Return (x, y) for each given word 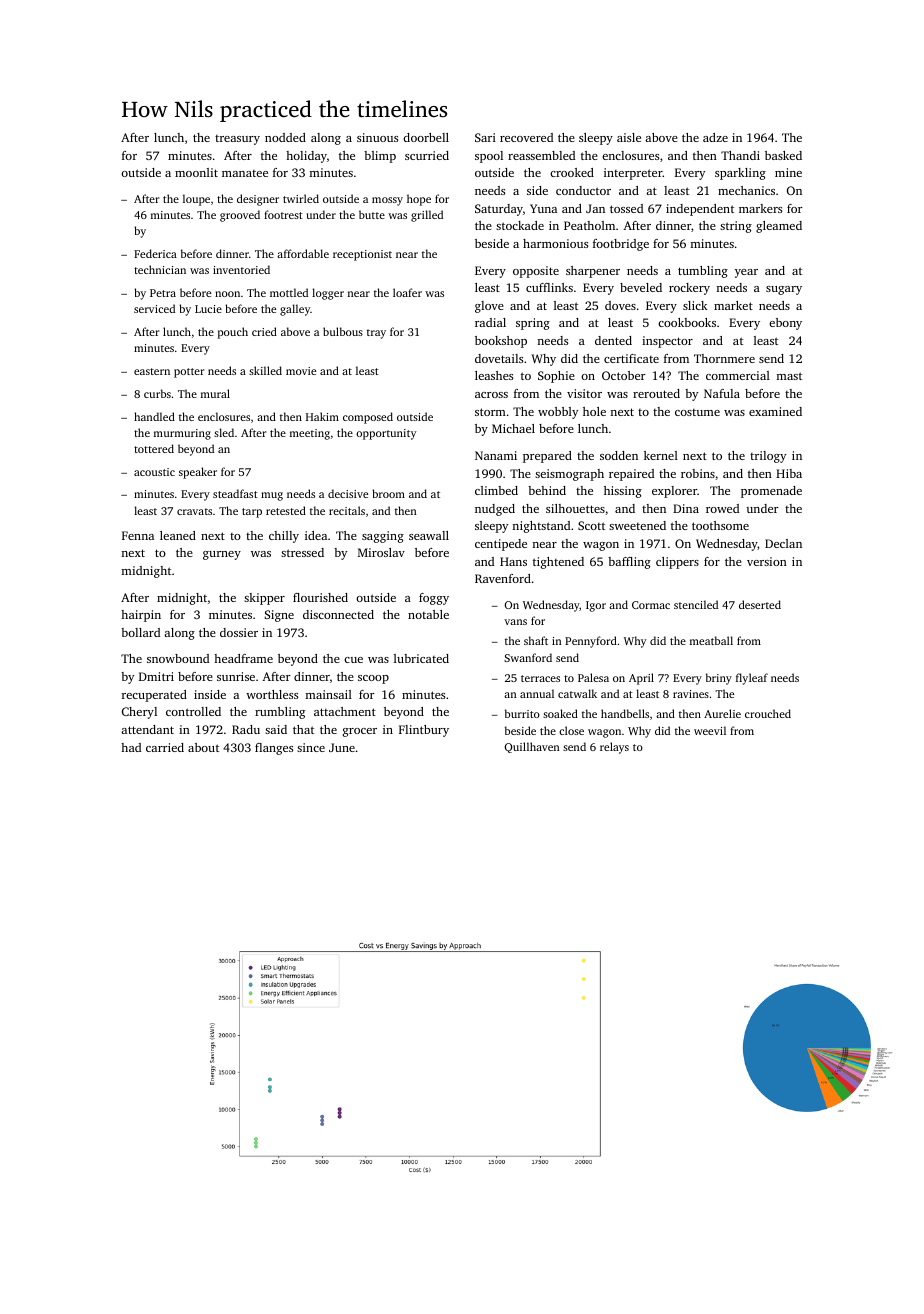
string (736, 227)
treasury (237, 140)
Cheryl (139, 713)
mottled (289, 292)
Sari (485, 137)
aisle (629, 137)
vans (515, 622)
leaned (178, 535)
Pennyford (591, 642)
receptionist (362, 255)
